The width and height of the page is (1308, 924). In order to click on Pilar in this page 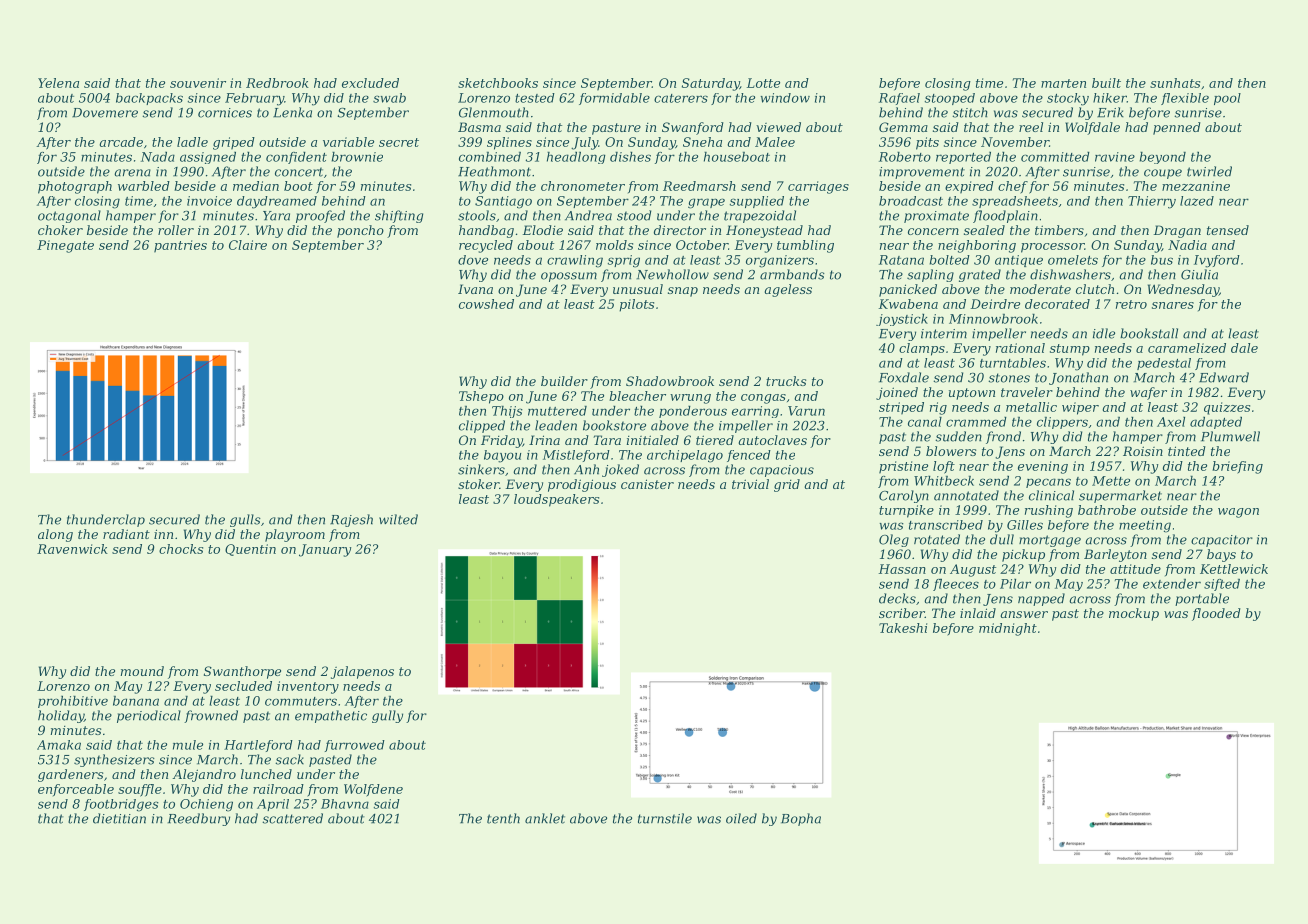, I will do `click(1015, 584)`.
